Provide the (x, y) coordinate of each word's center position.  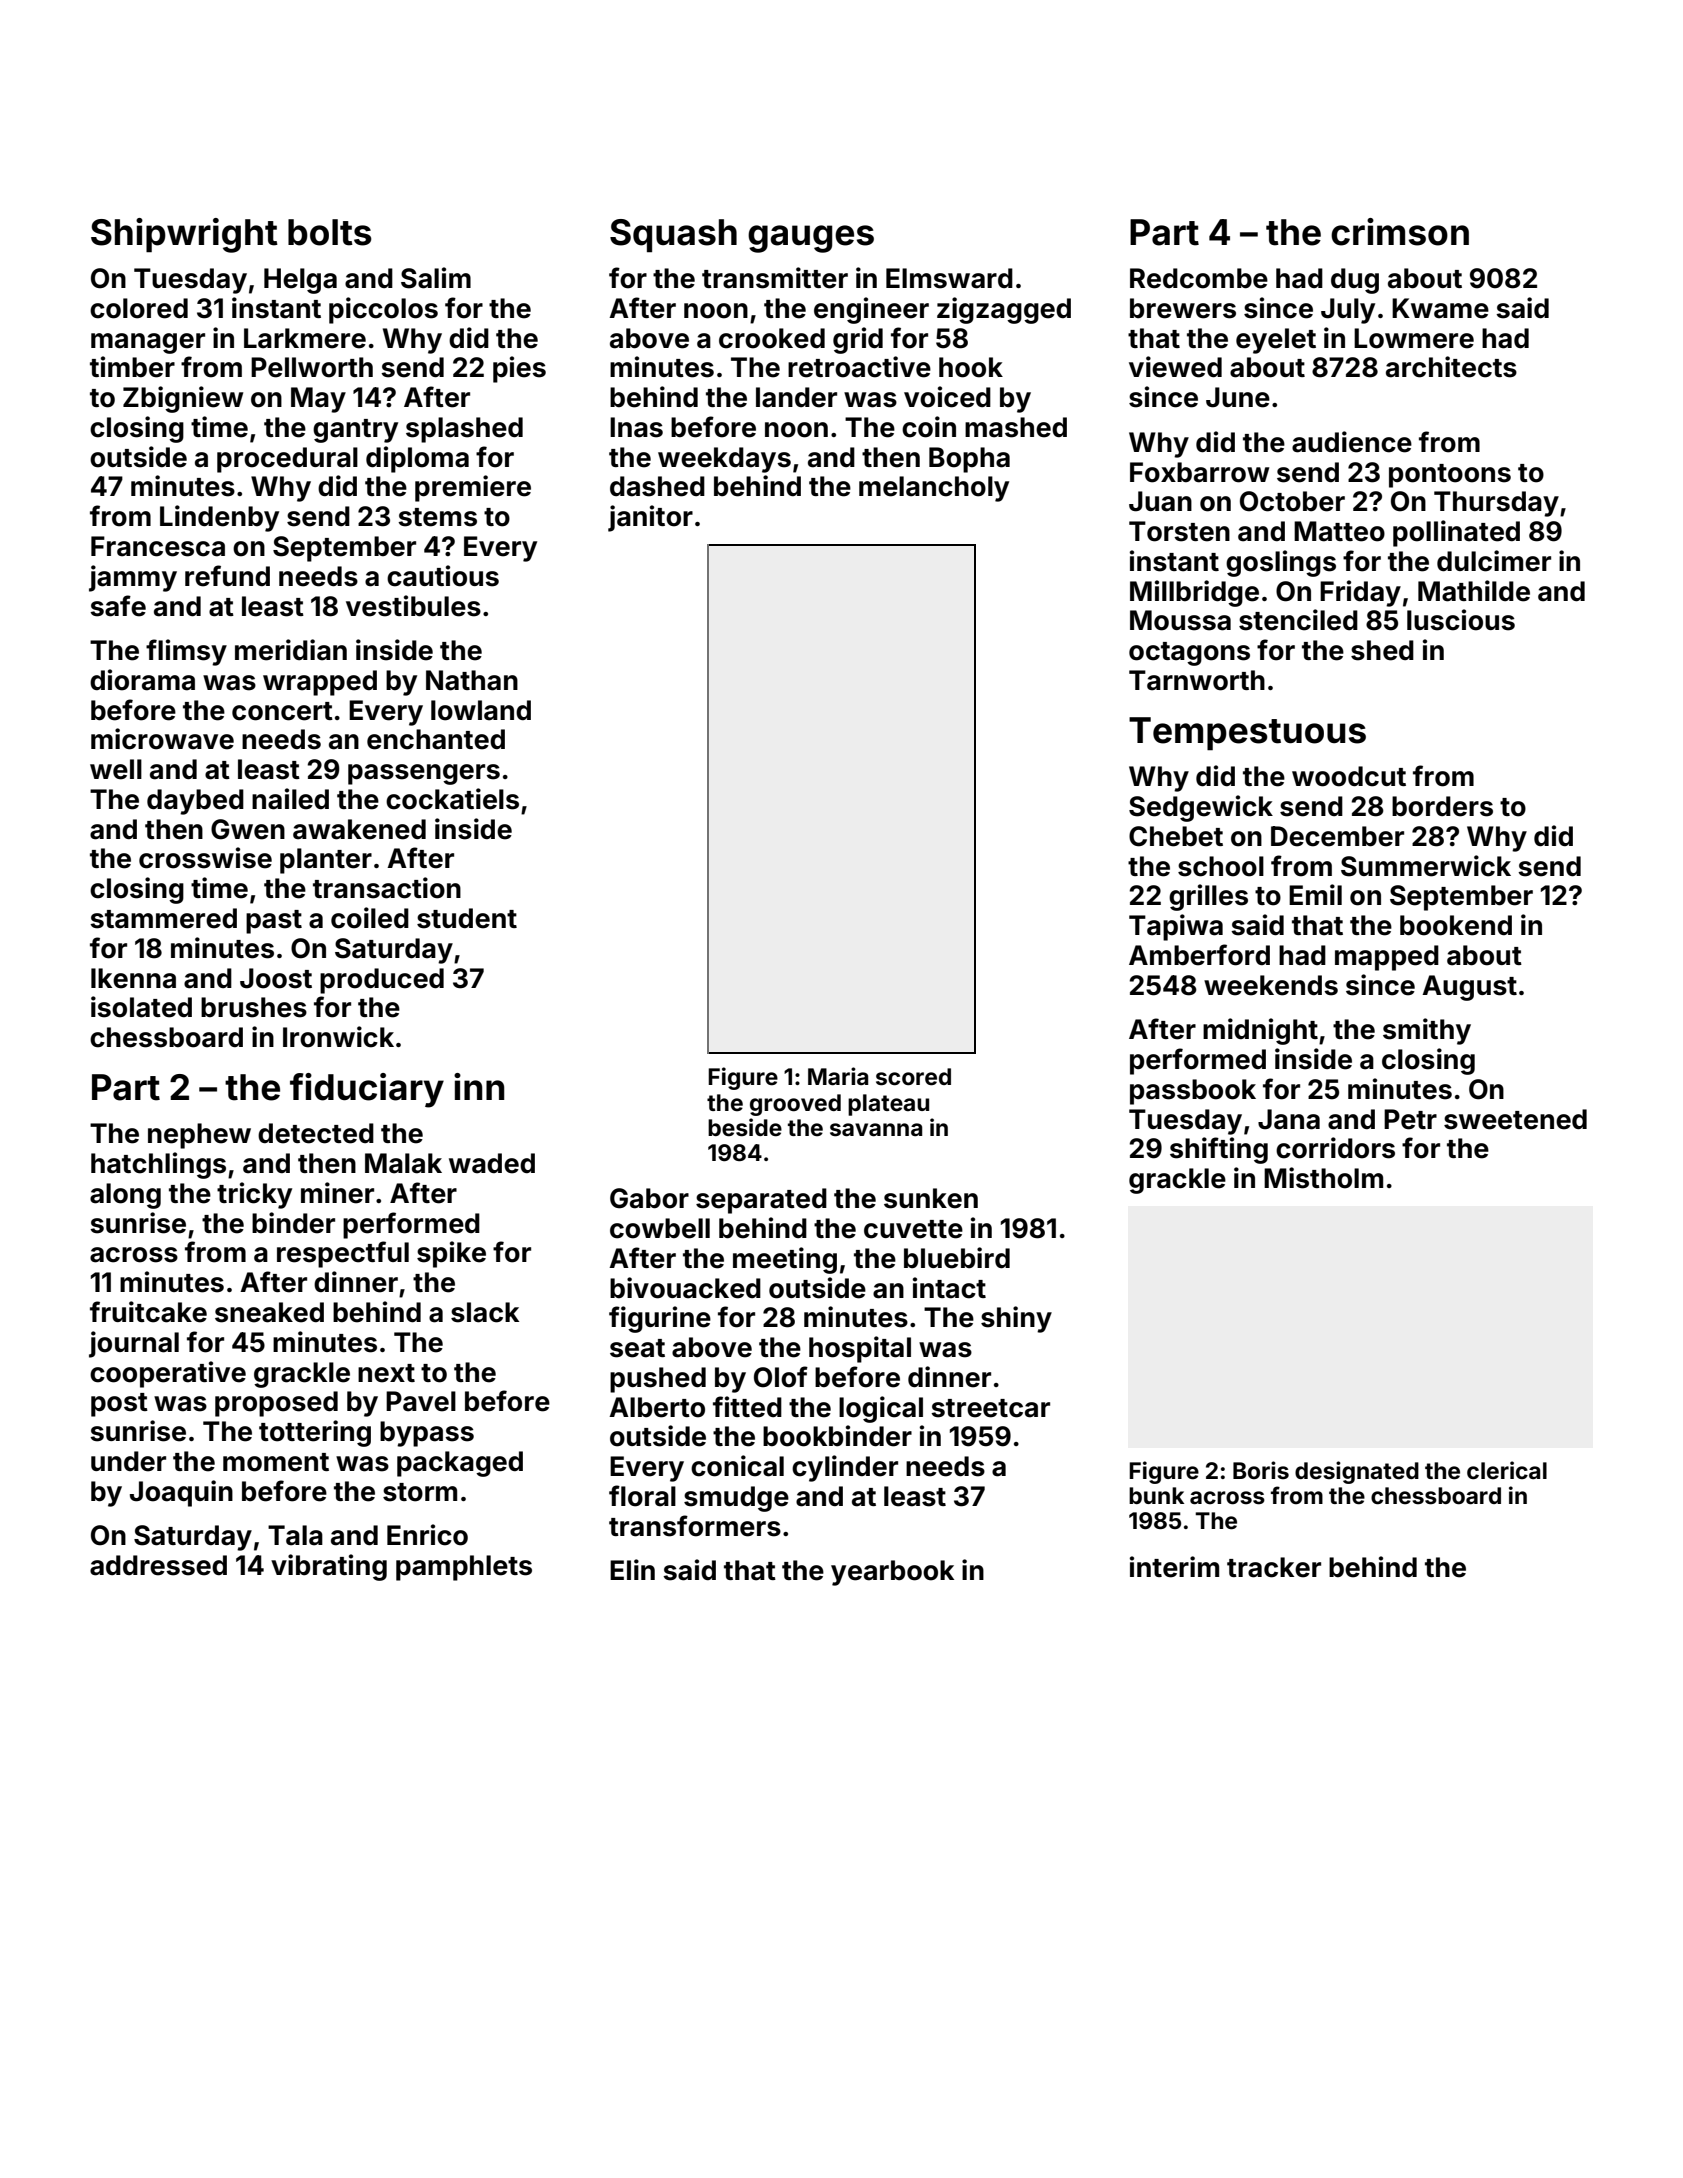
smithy (1427, 1031)
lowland (481, 710)
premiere (473, 488)
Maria (838, 1076)
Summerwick (1426, 866)
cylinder (845, 1468)
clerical (1507, 1470)
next (386, 1373)
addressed (158, 1565)
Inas (636, 427)
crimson (1400, 232)
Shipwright (184, 235)
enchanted (436, 739)
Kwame (1440, 308)
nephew (199, 1136)
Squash (673, 236)
